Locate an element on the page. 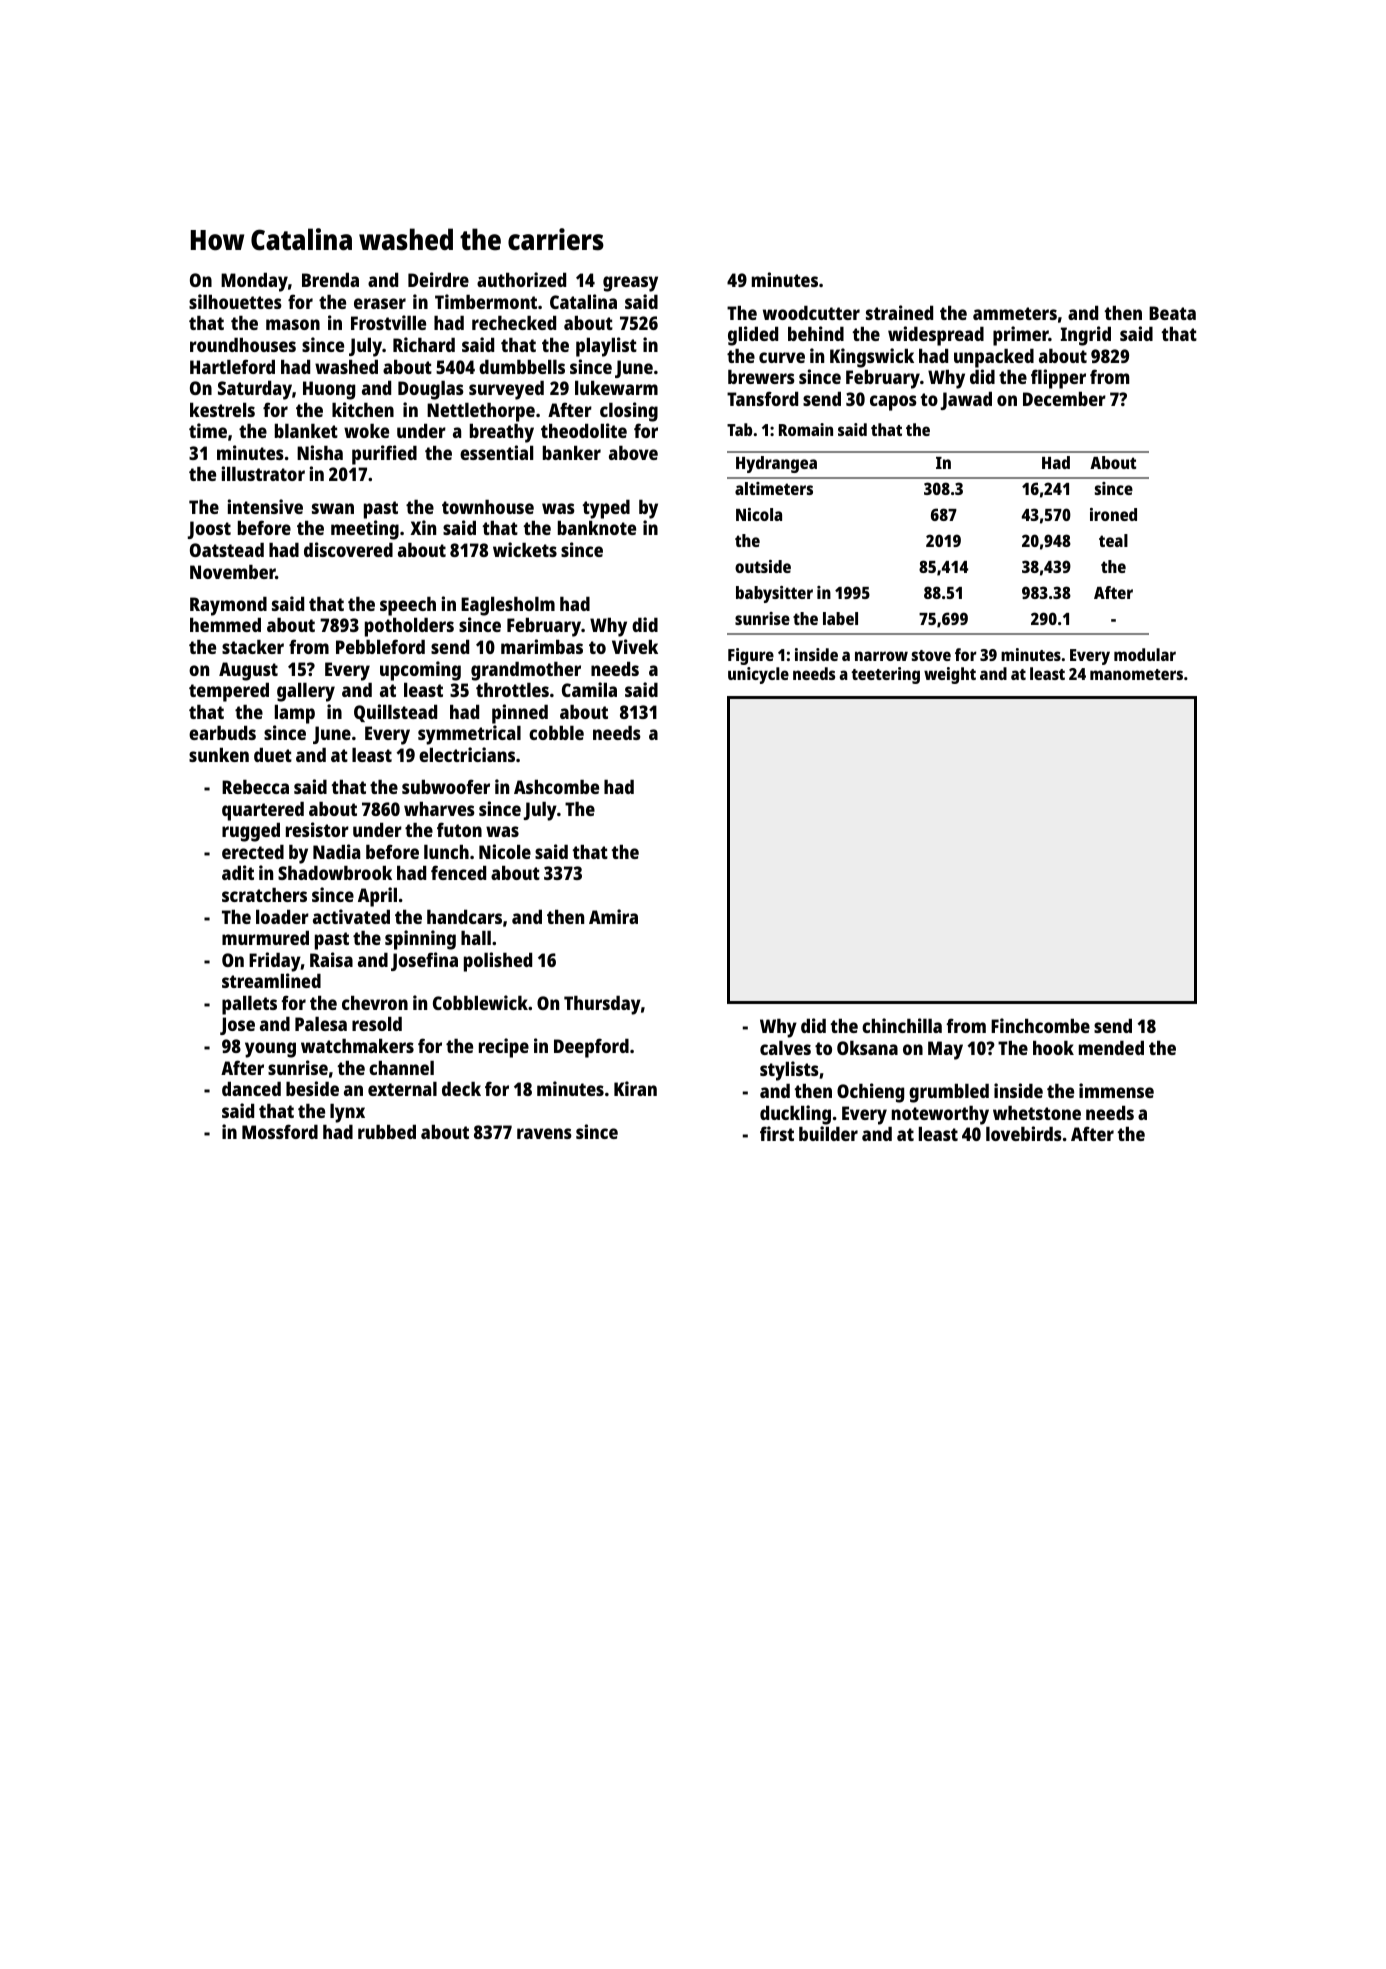 The height and width of the page is (1969, 1386). first is located at coordinates (777, 1133).
